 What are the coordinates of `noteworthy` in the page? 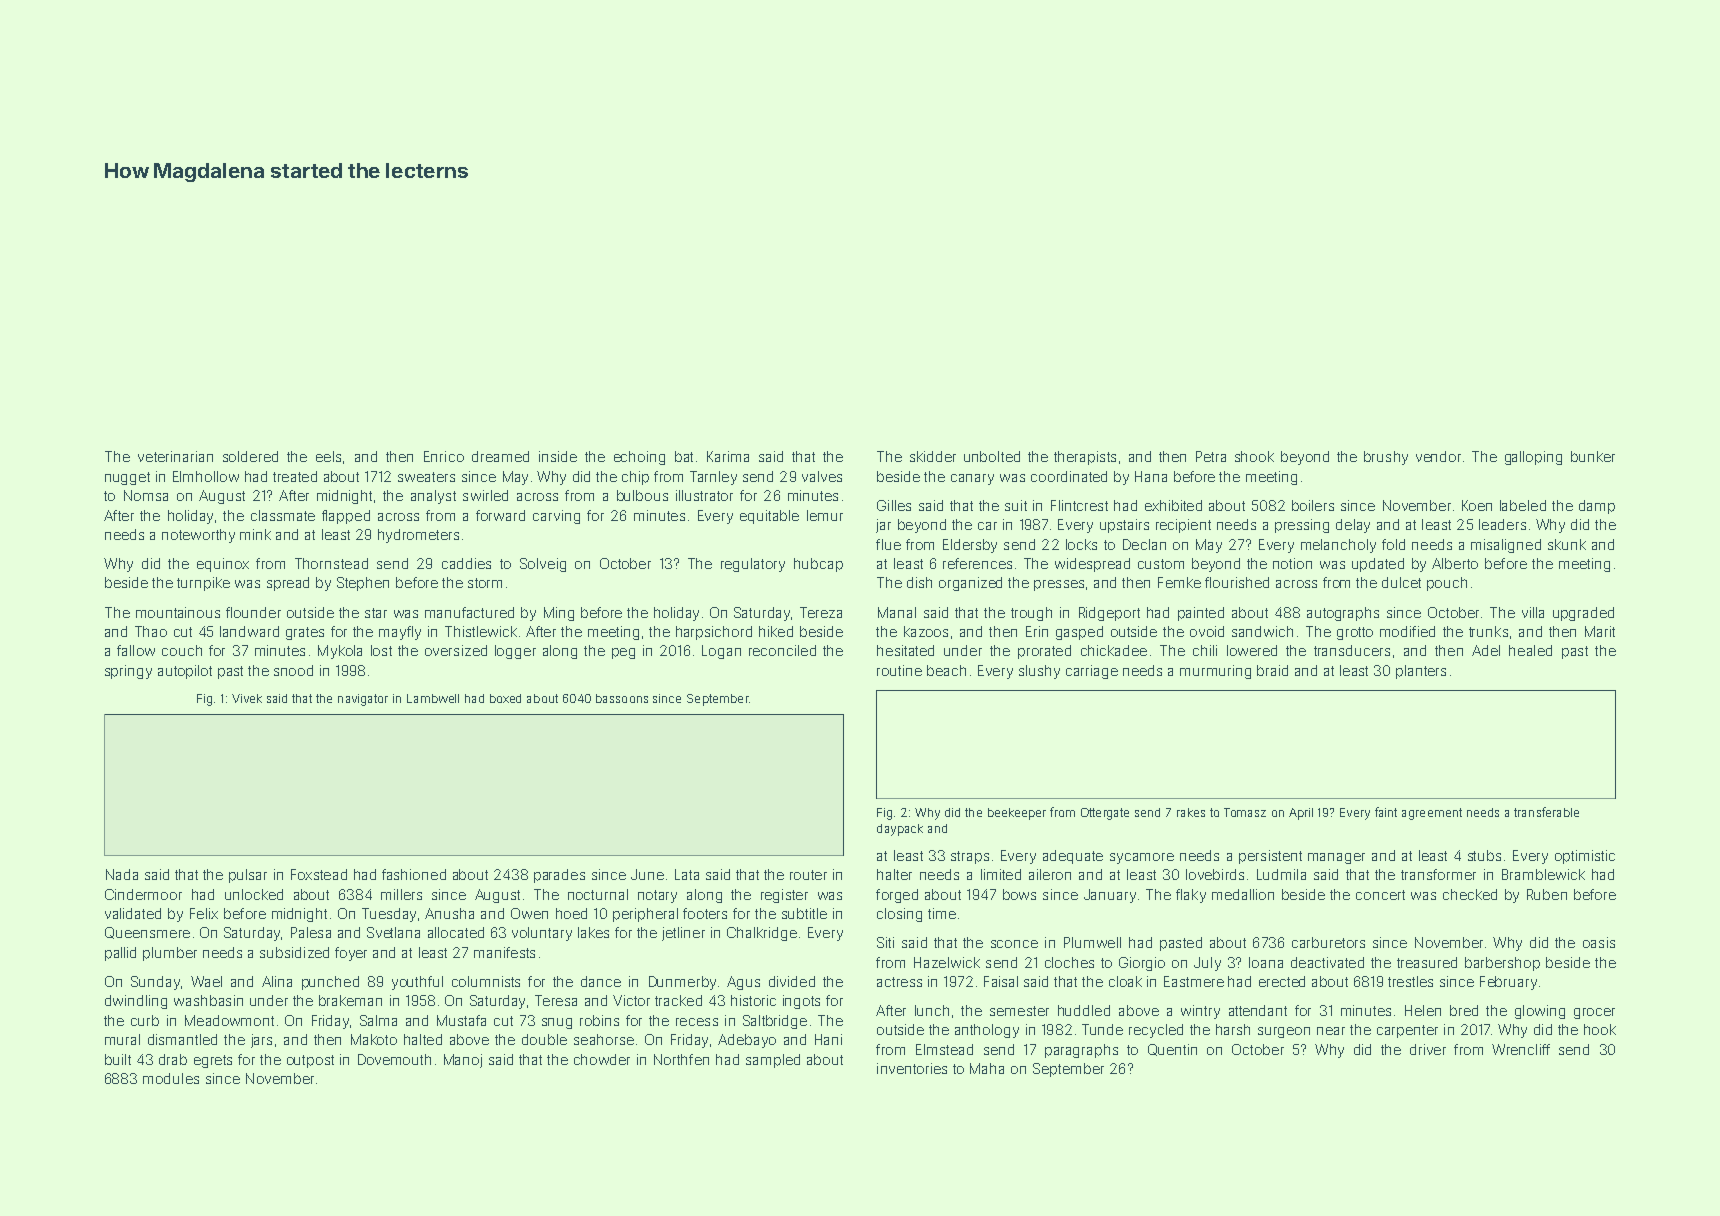 It's located at (198, 536).
